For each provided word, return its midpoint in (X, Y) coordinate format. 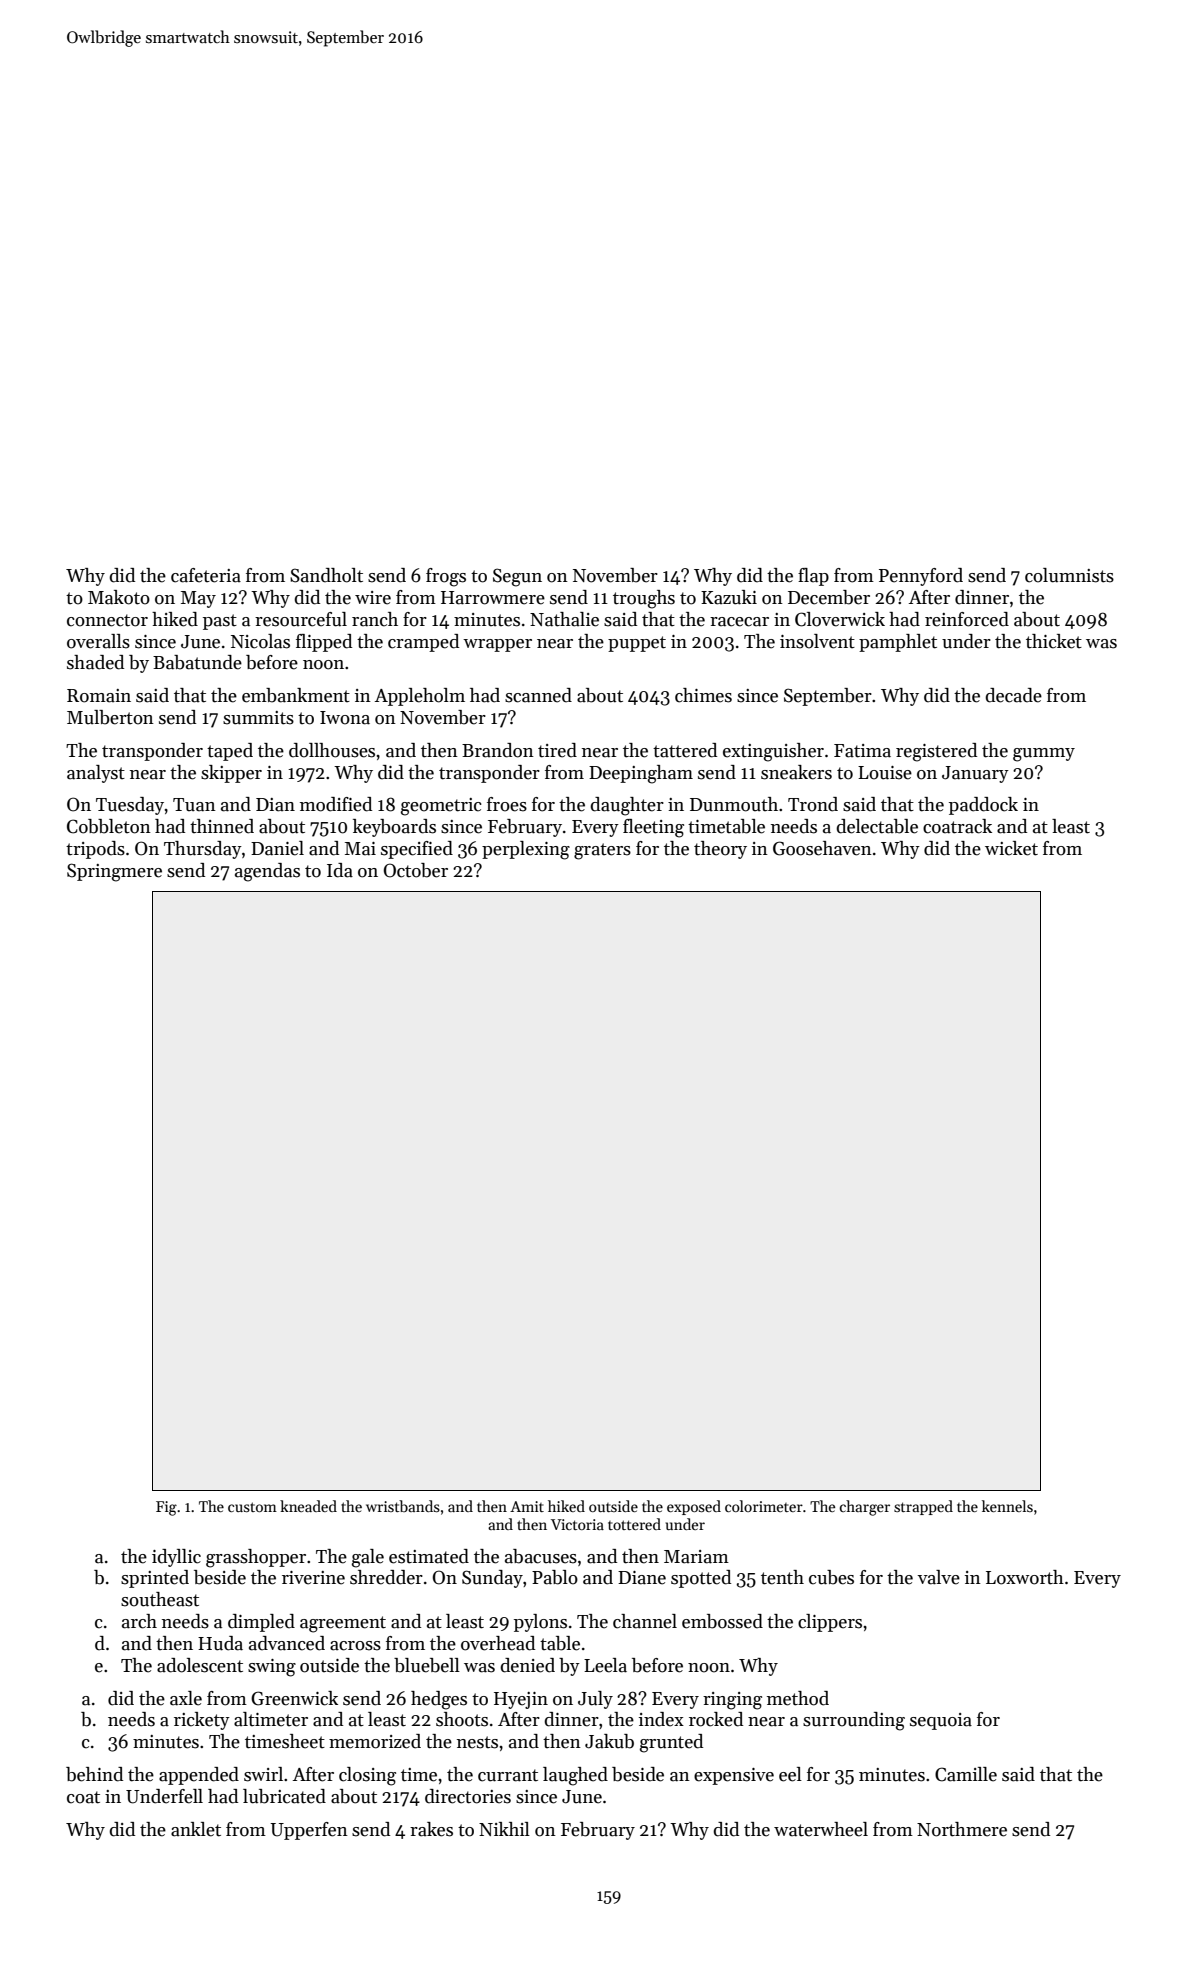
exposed (694, 1507)
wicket (1011, 848)
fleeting (653, 828)
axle (186, 1698)
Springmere (114, 872)
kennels (1007, 1506)
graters (602, 851)
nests (477, 1742)
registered (936, 752)
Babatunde (197, 662)
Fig (166, 1508)
